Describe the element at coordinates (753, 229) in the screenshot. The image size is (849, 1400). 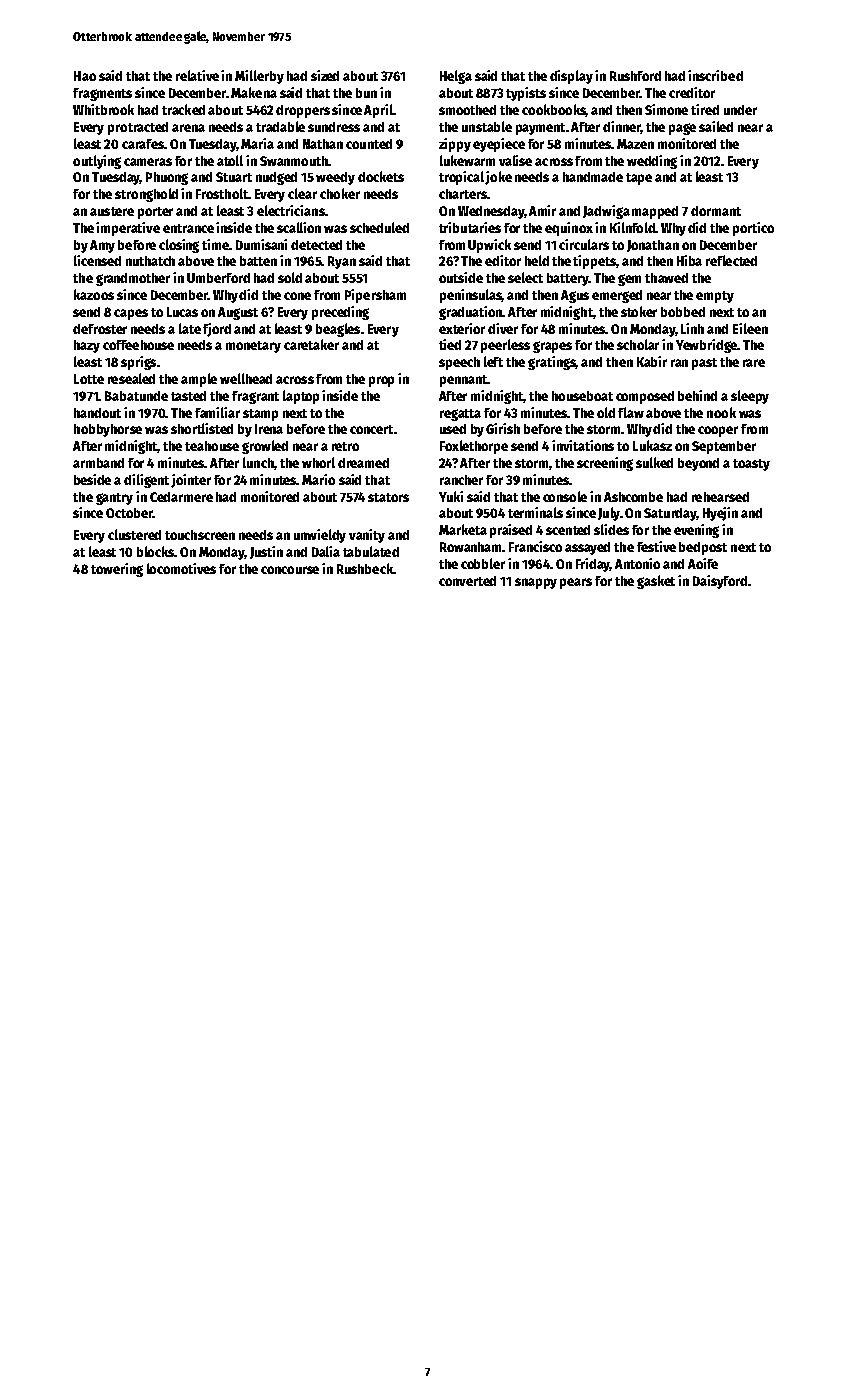
I see `portico` at that location.
